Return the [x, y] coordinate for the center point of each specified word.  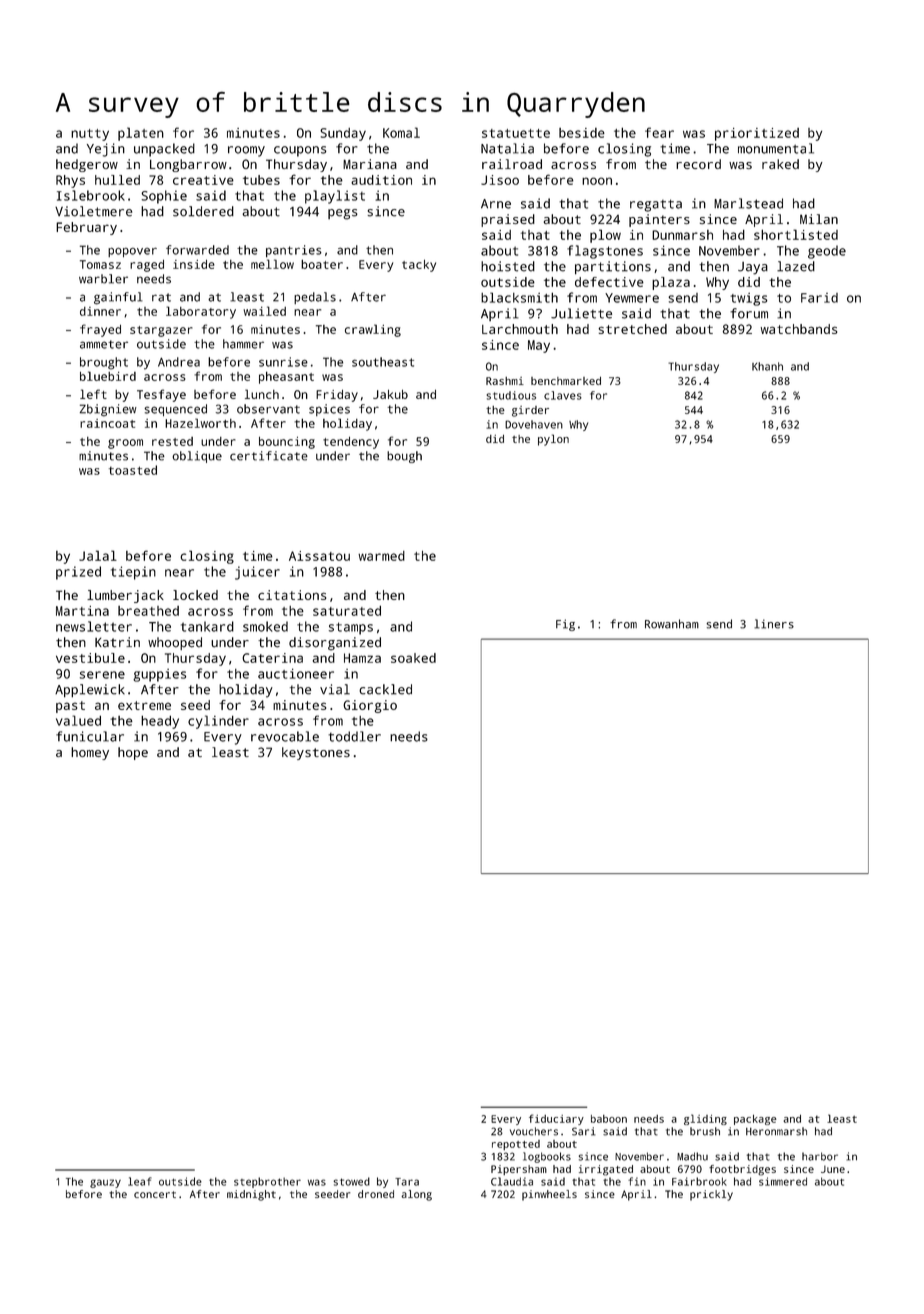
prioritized [757, 134]
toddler [354, 736]
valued [78, 720]
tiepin [133, 573]
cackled [385, 689]
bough [404, 457]
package [755, 1120]
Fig [565, 625]
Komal [401, 132]
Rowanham [672, 624]
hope [133, 753]
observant [268, 409]
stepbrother [267, 1182]
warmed [381, 556]
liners [774, 624]
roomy [246, 151]
